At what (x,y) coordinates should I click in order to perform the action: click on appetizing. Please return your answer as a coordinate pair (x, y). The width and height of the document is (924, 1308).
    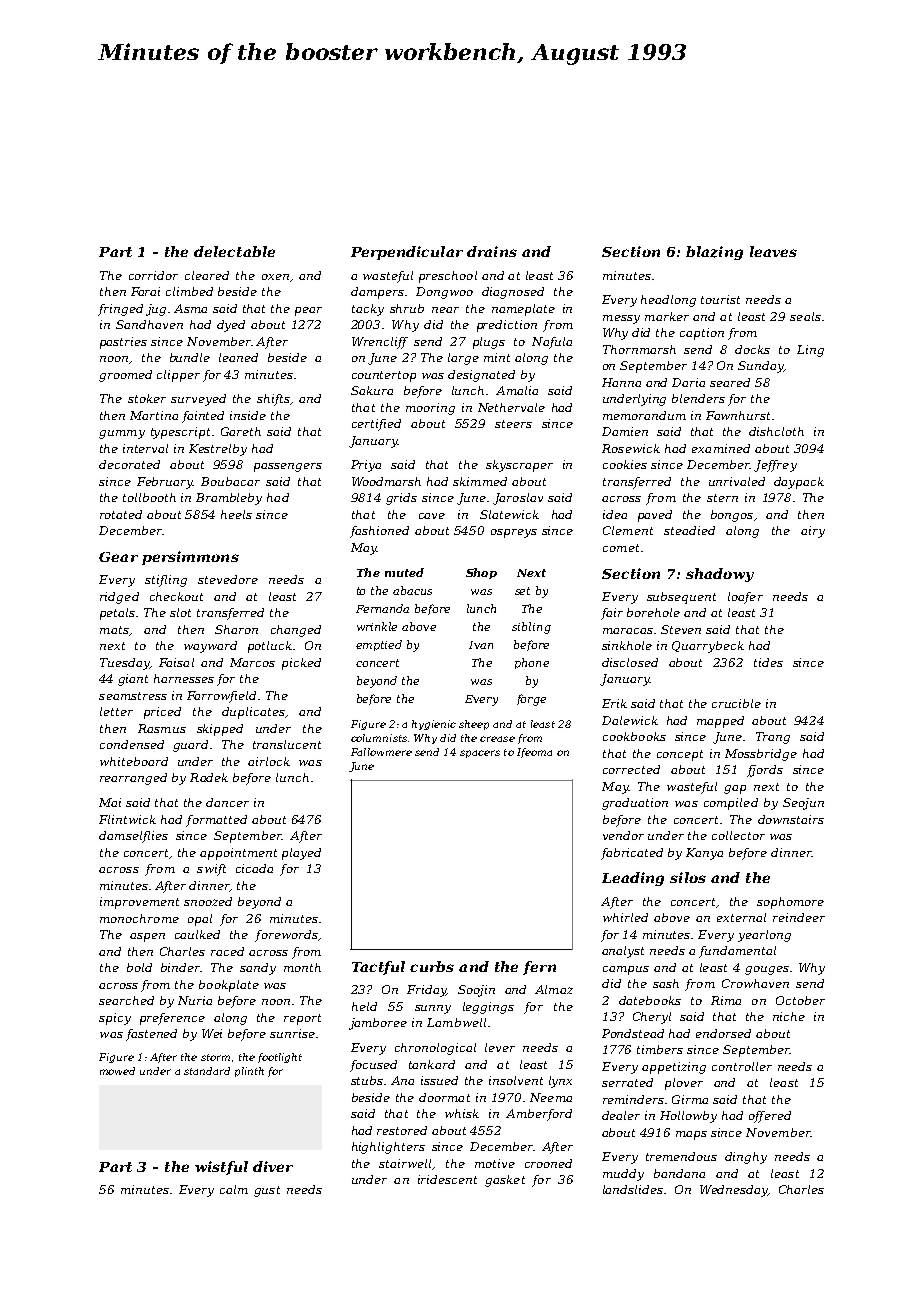
    Looking at the image, I should click on (674, 1068).
